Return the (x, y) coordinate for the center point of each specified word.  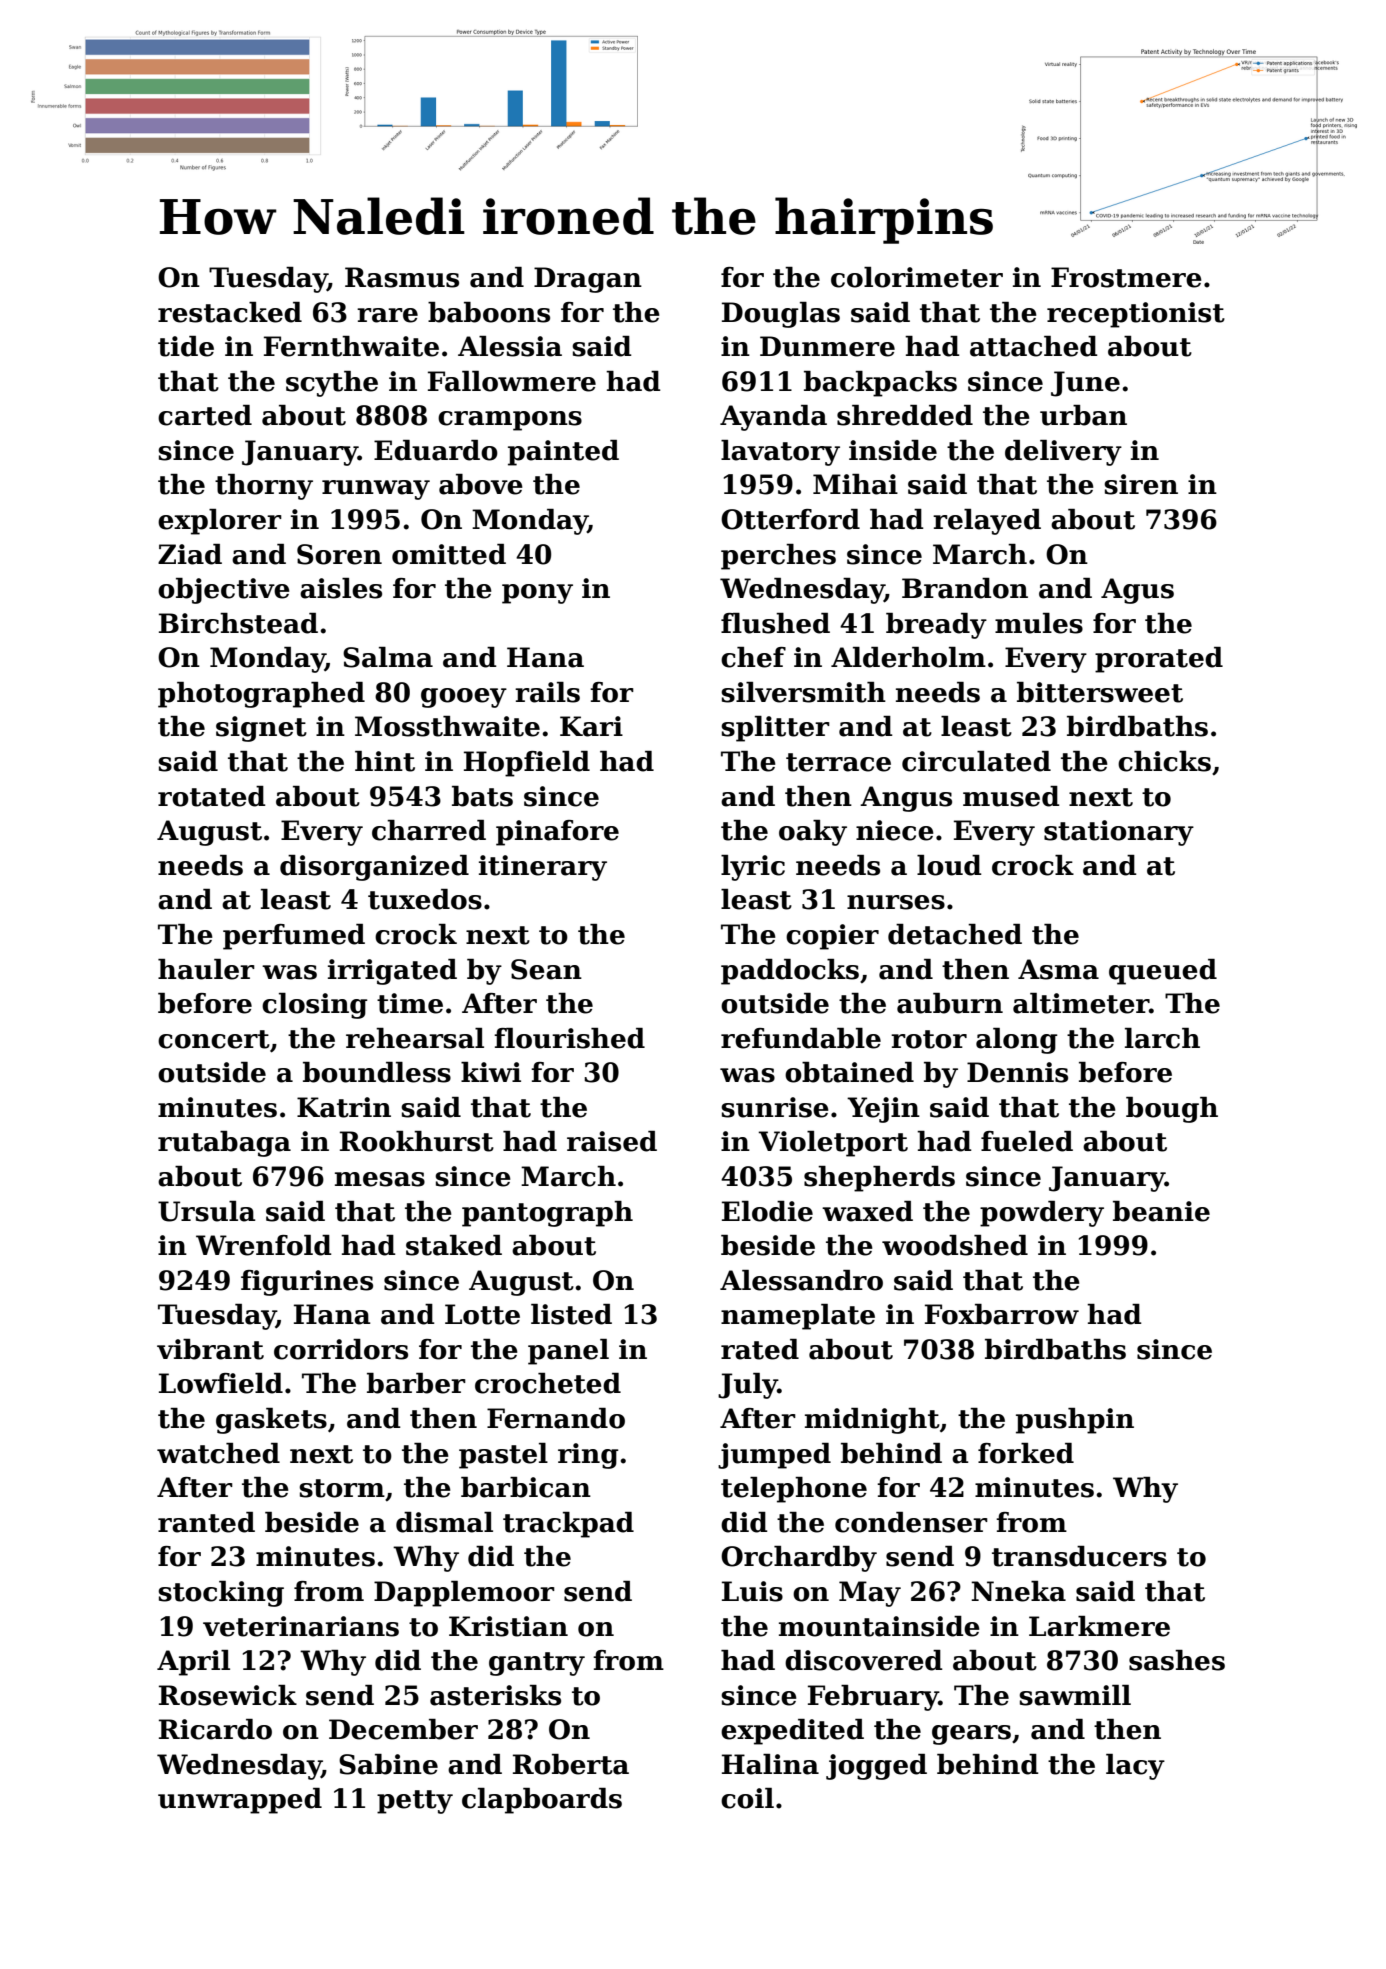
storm (342, 1488)
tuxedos (425, 899)
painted (563, 453)
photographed (261, 695)
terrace (838, 762)
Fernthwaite (351, 346)
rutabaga (224, 1144)
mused (1011, 796)
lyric (753, 868)
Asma (1058, 969)
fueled (1027, 1141)
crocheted (548, 1383)
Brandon (965, 588)
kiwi (491, 1072)
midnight (872, 1421)
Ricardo (215, 1729)
